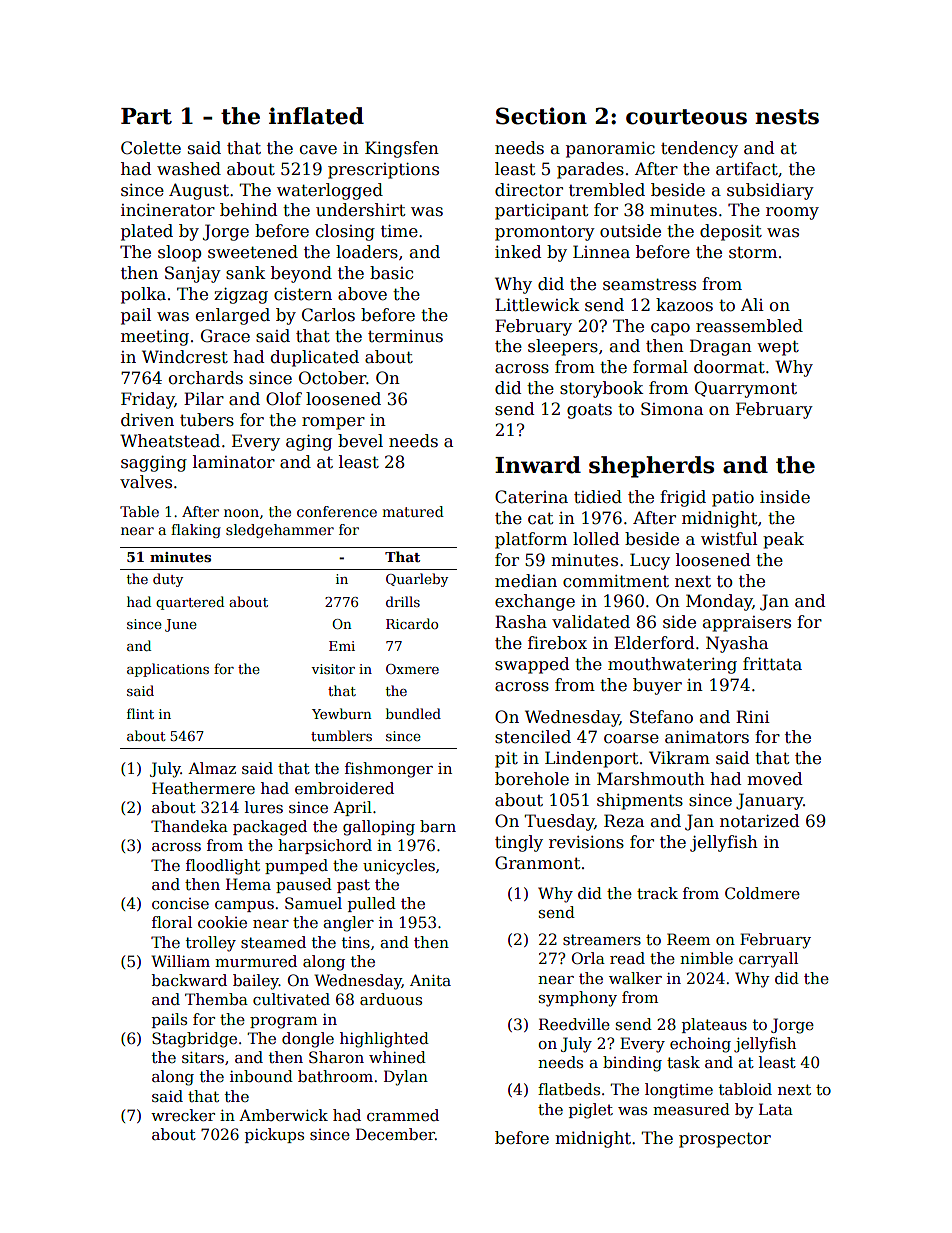 The image size is (952, 1233). I want to click on pumped, so click(296, 866).
